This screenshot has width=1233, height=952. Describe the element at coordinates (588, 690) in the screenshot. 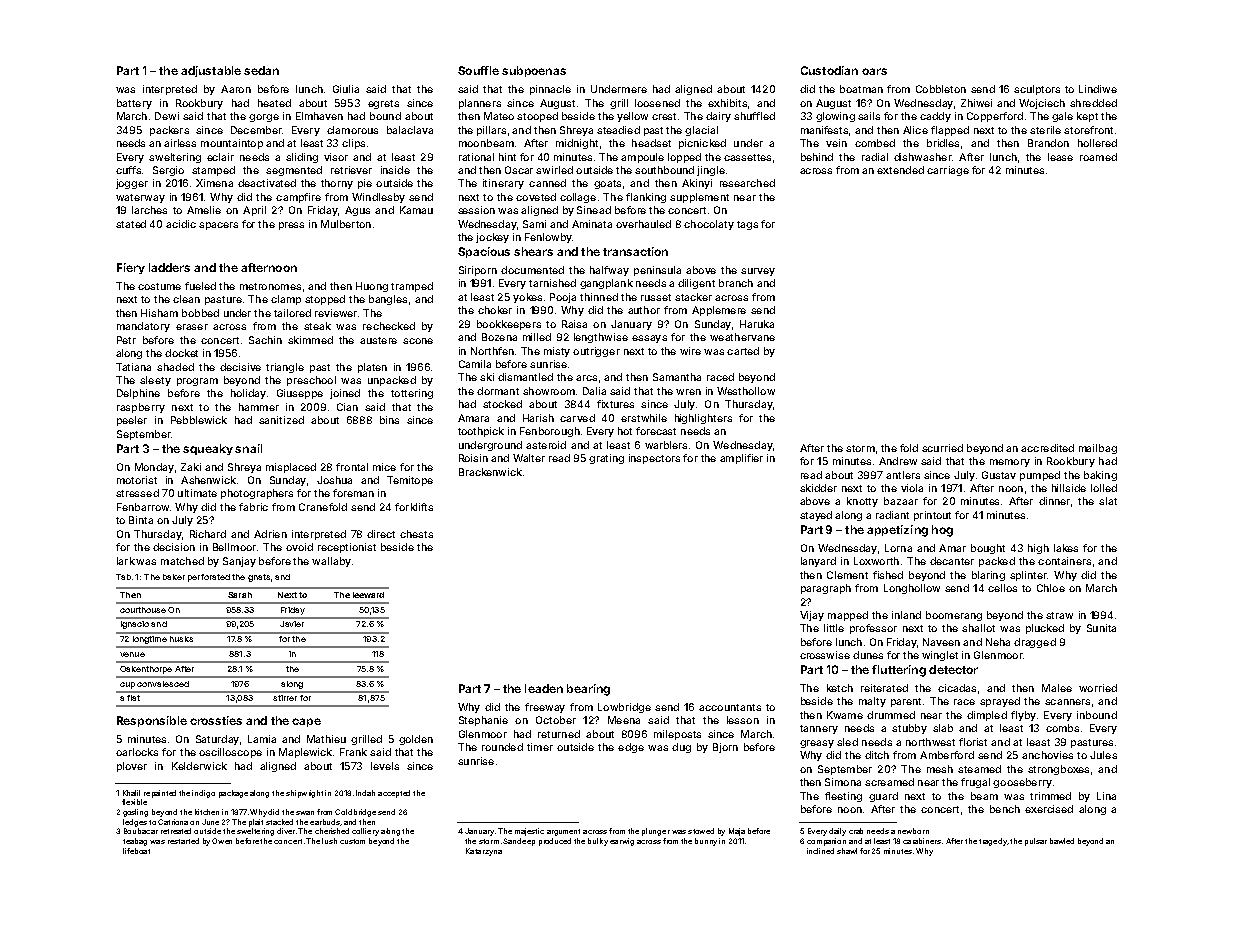

I see `bearing` at that location.
